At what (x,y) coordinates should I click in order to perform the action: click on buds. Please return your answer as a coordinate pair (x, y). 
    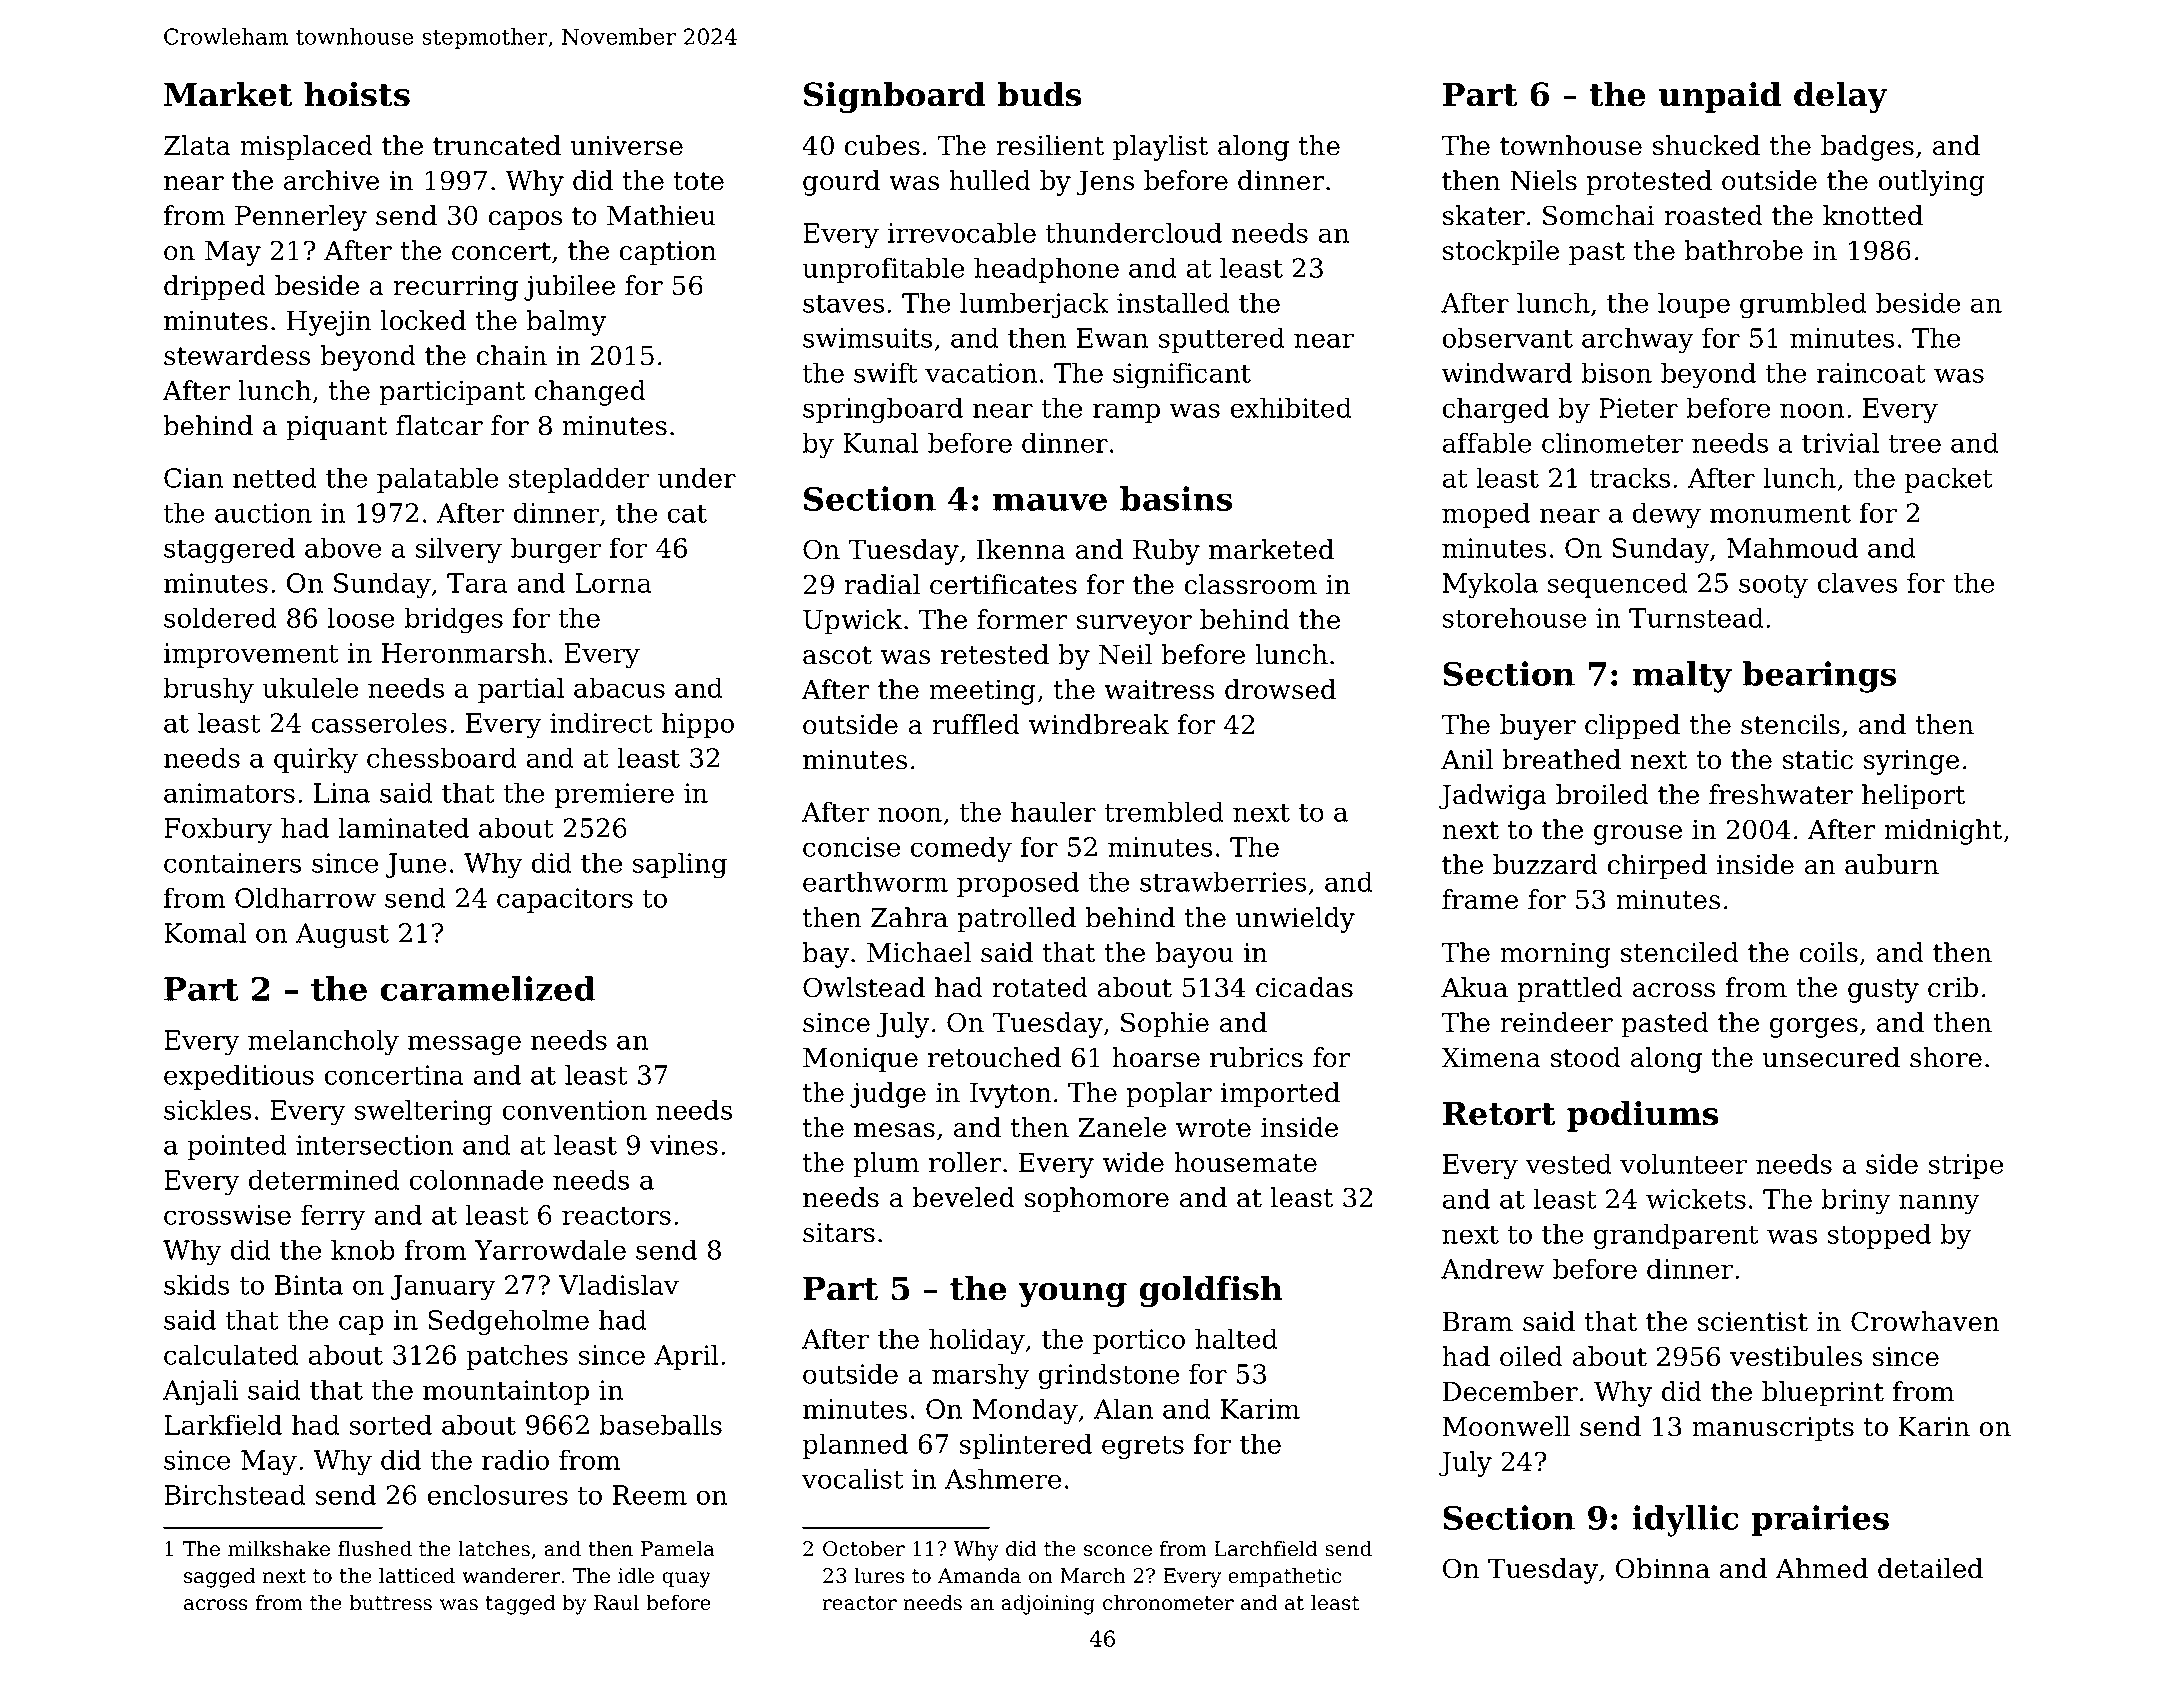
    Looking at the image, I should click on (1039, 94).
